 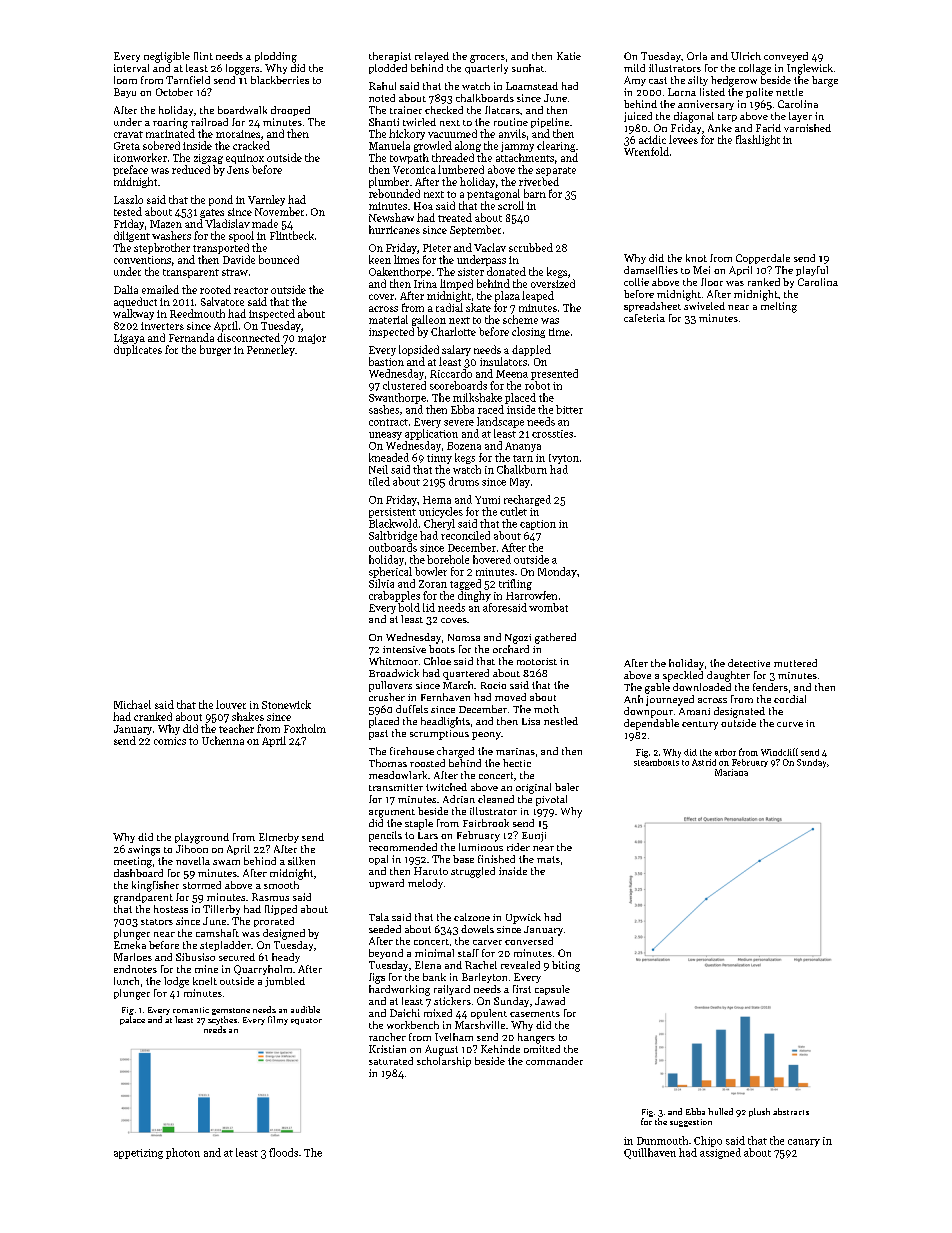 I want to click on uneasy, so click(x=385, y=436).
